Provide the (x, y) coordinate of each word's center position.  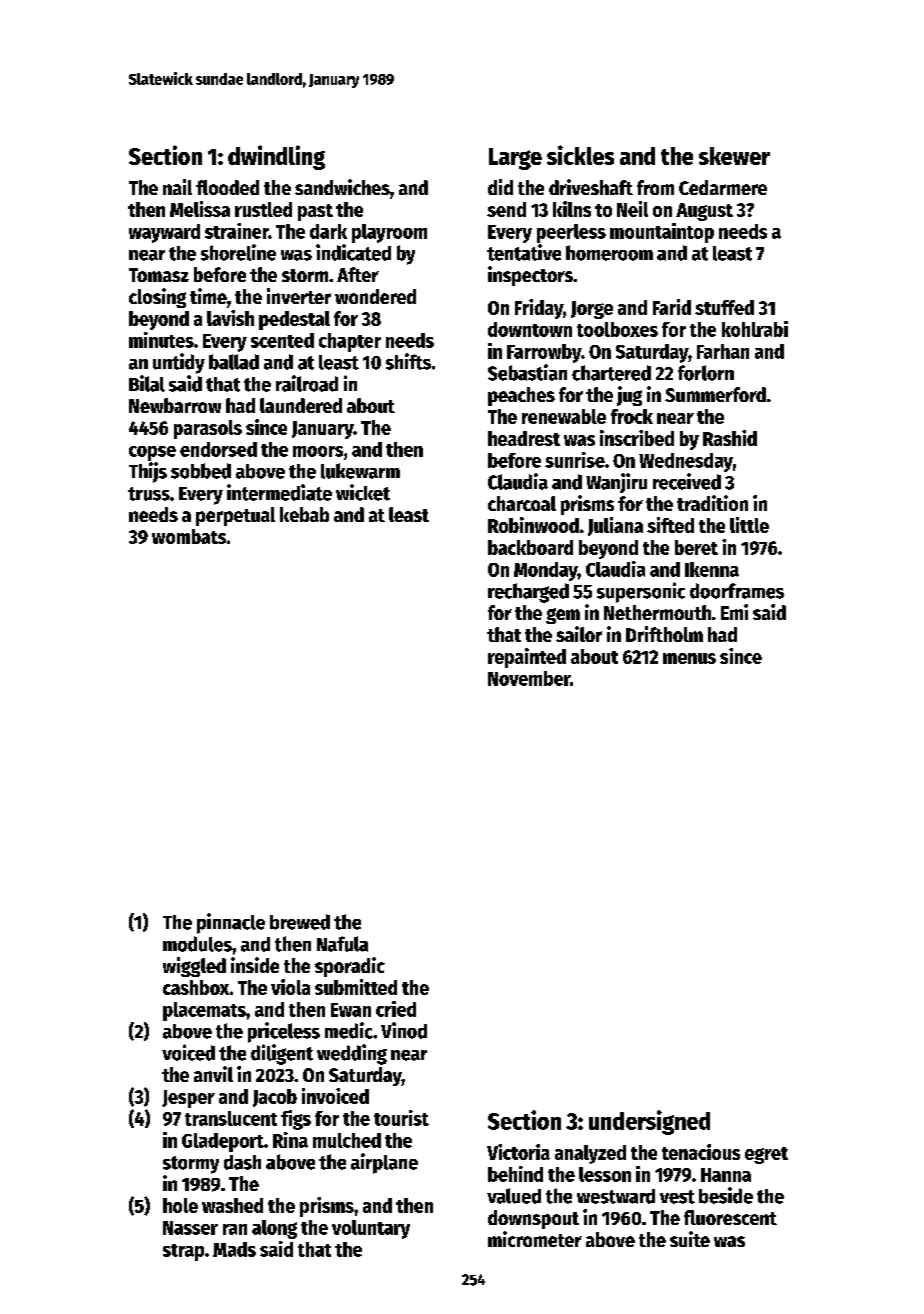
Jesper (188, 1099)
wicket (363, 492)
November (529, 678)
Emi (734, 612)
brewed (300, 922)
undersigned (649, 1122)
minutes (161, 340)
